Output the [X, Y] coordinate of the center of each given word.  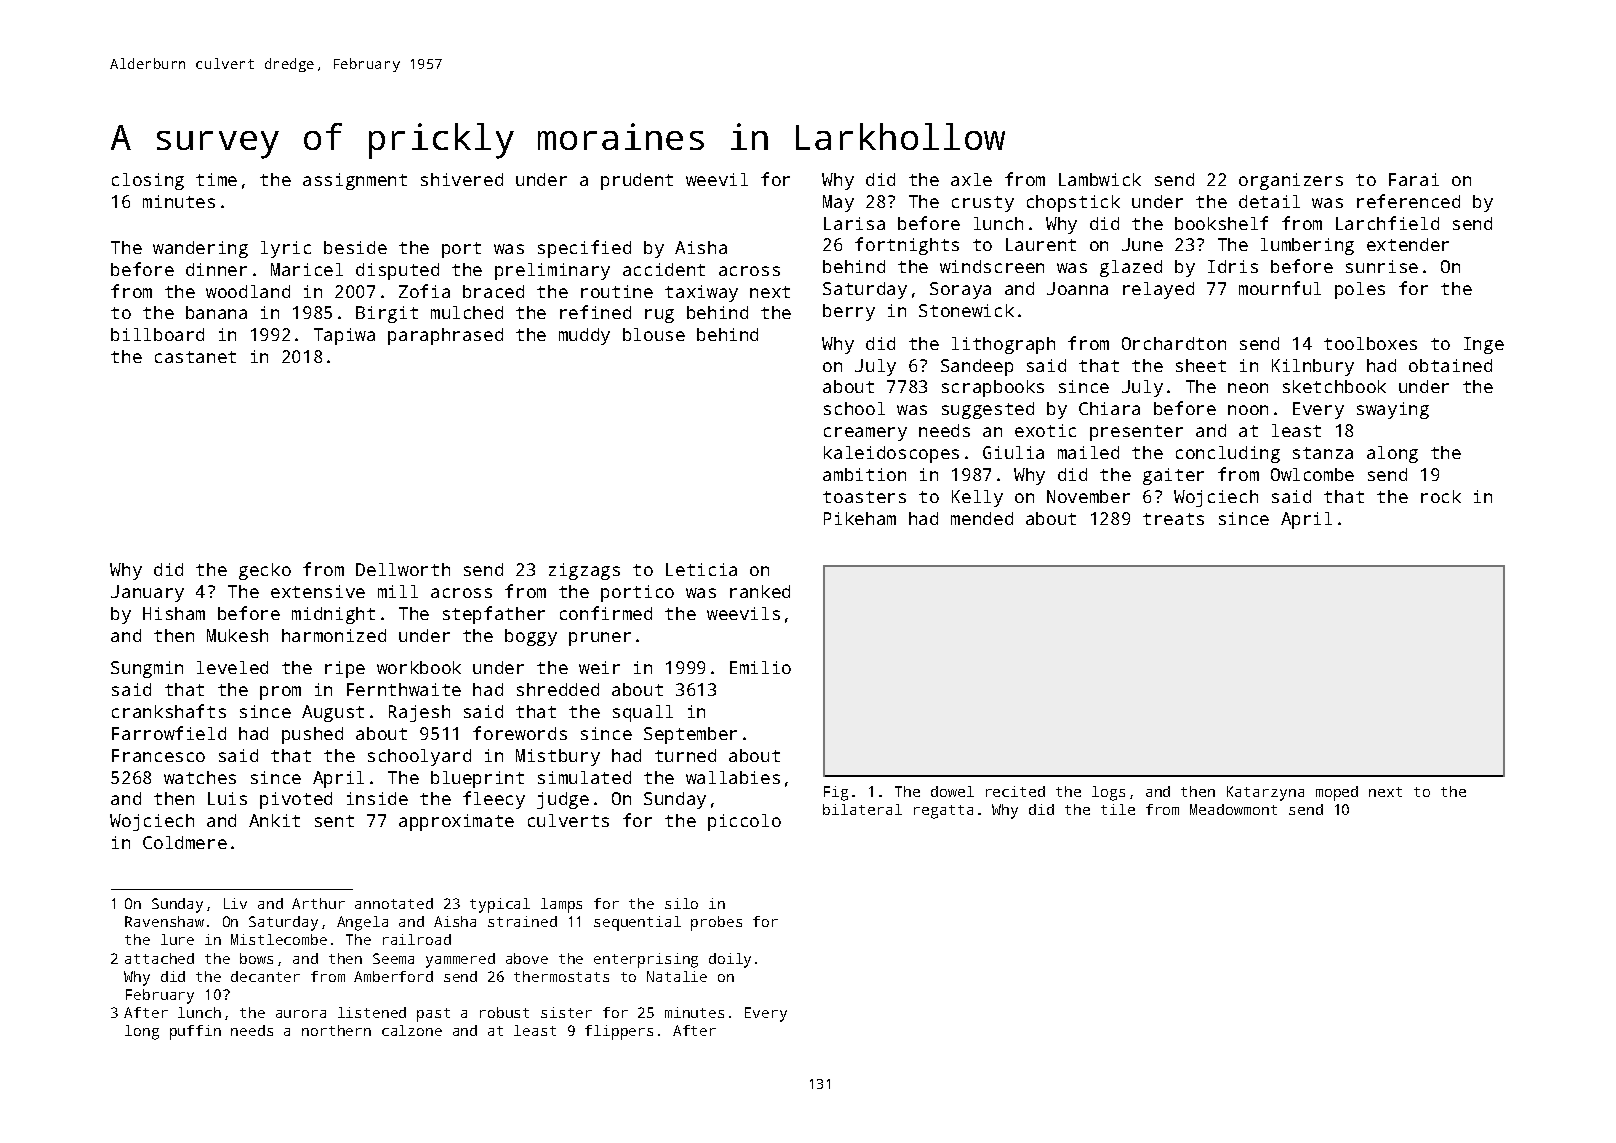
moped [1337, 793]
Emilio [760, 667]
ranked [760, 591]
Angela [362, 923]
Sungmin [147, 669]
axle [971, 179]
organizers [1291, 181]
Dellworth [403, 569]
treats [1173, 519]
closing [148, 181]
